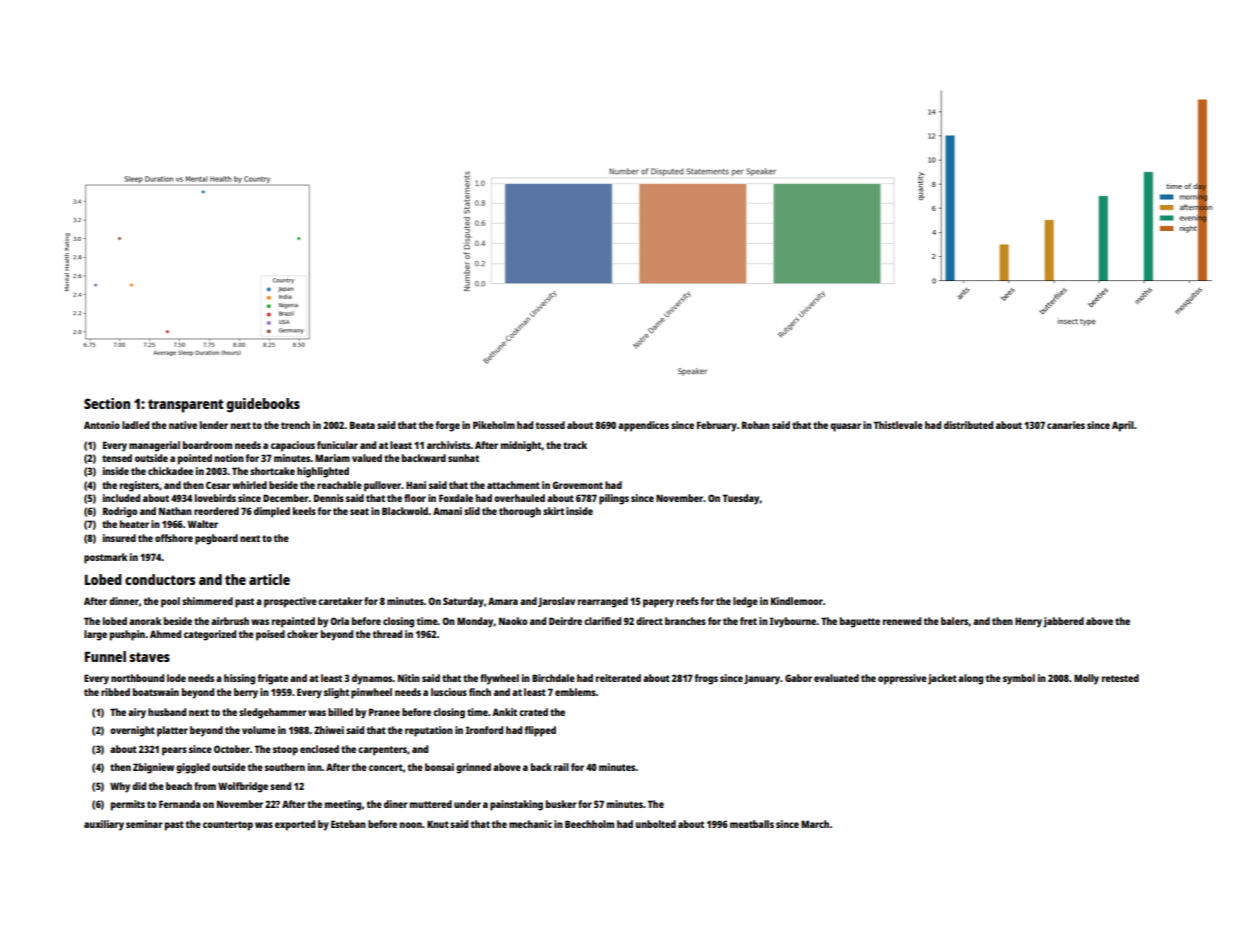 The height and width of the screenshot is (952, 1233). Describe the element at coordinates (273, 679) in the screenshot. I see `frigate` at that location.
